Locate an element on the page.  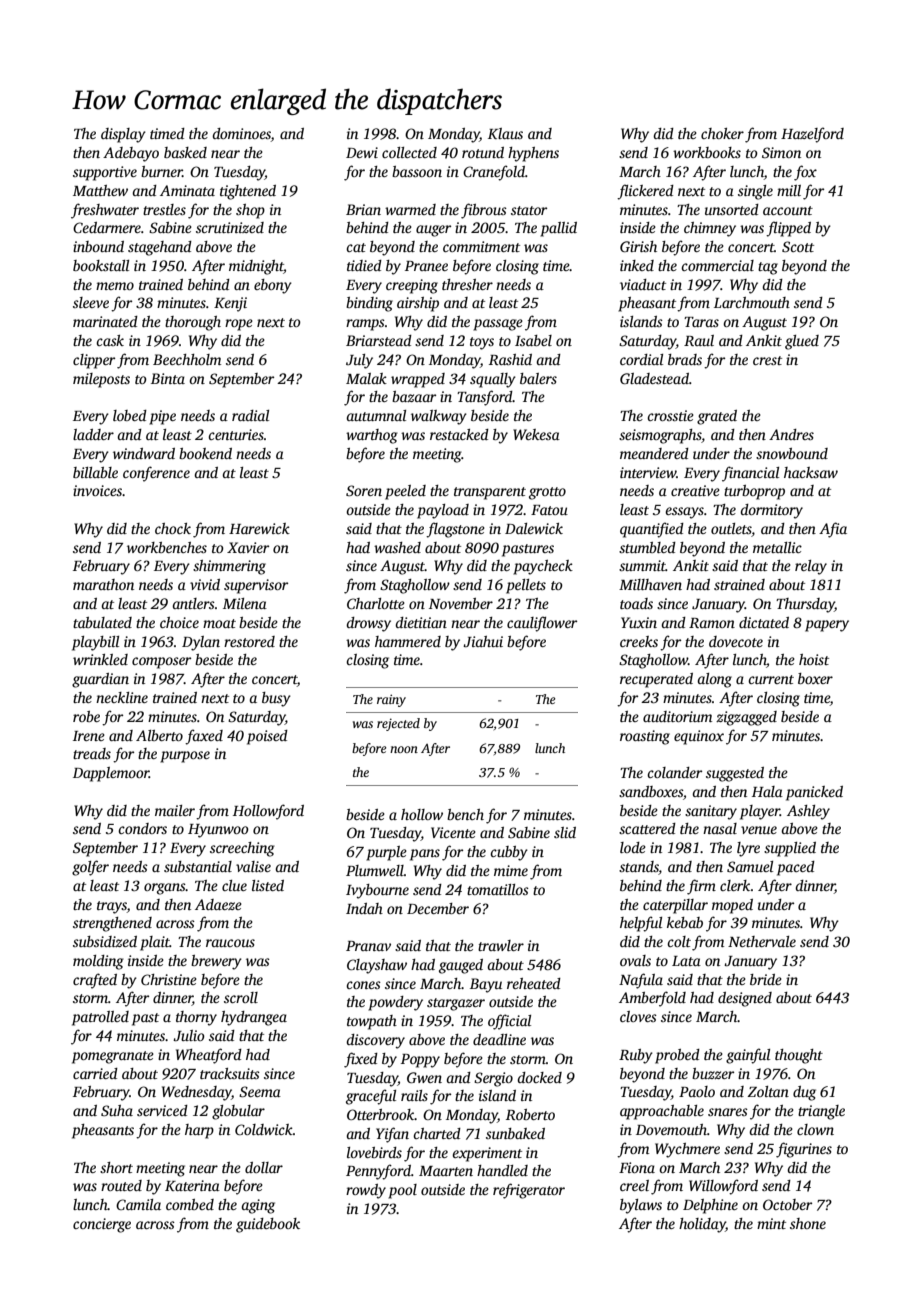
rowdy is located at coordinates (366, 1191).
